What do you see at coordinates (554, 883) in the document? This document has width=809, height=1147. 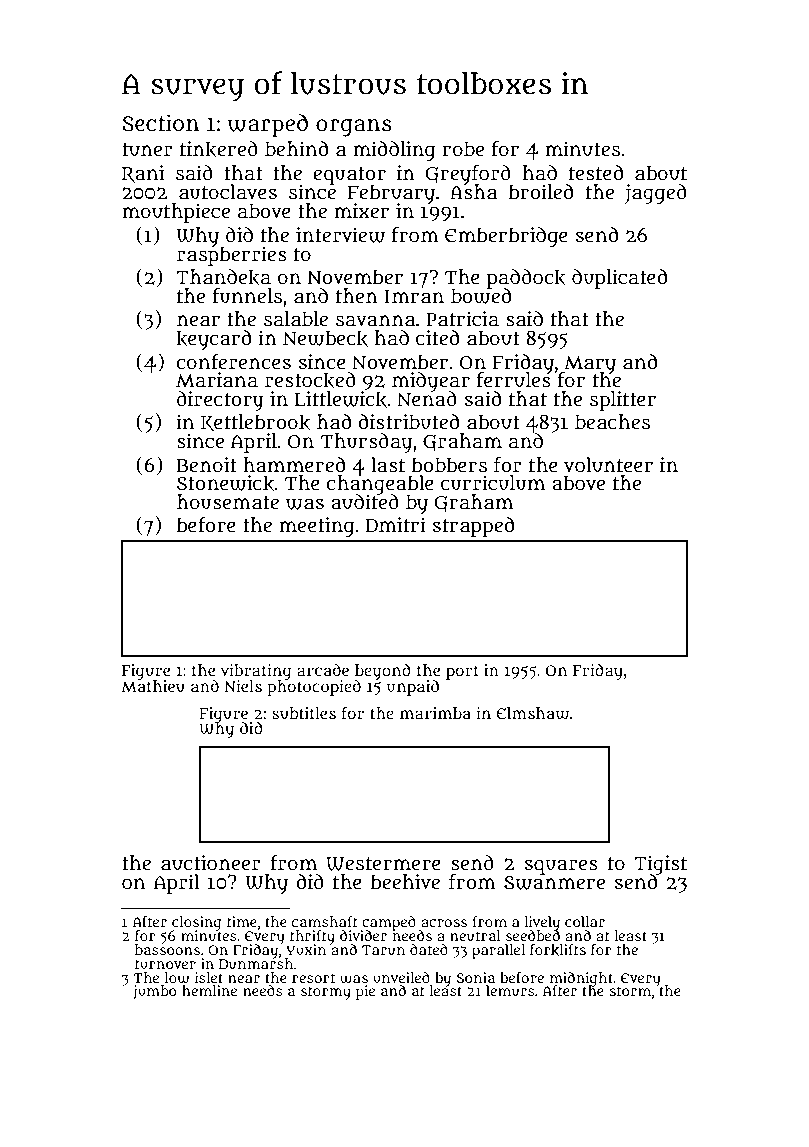 I see `Swanmere` at bounding box center [554, 883].
